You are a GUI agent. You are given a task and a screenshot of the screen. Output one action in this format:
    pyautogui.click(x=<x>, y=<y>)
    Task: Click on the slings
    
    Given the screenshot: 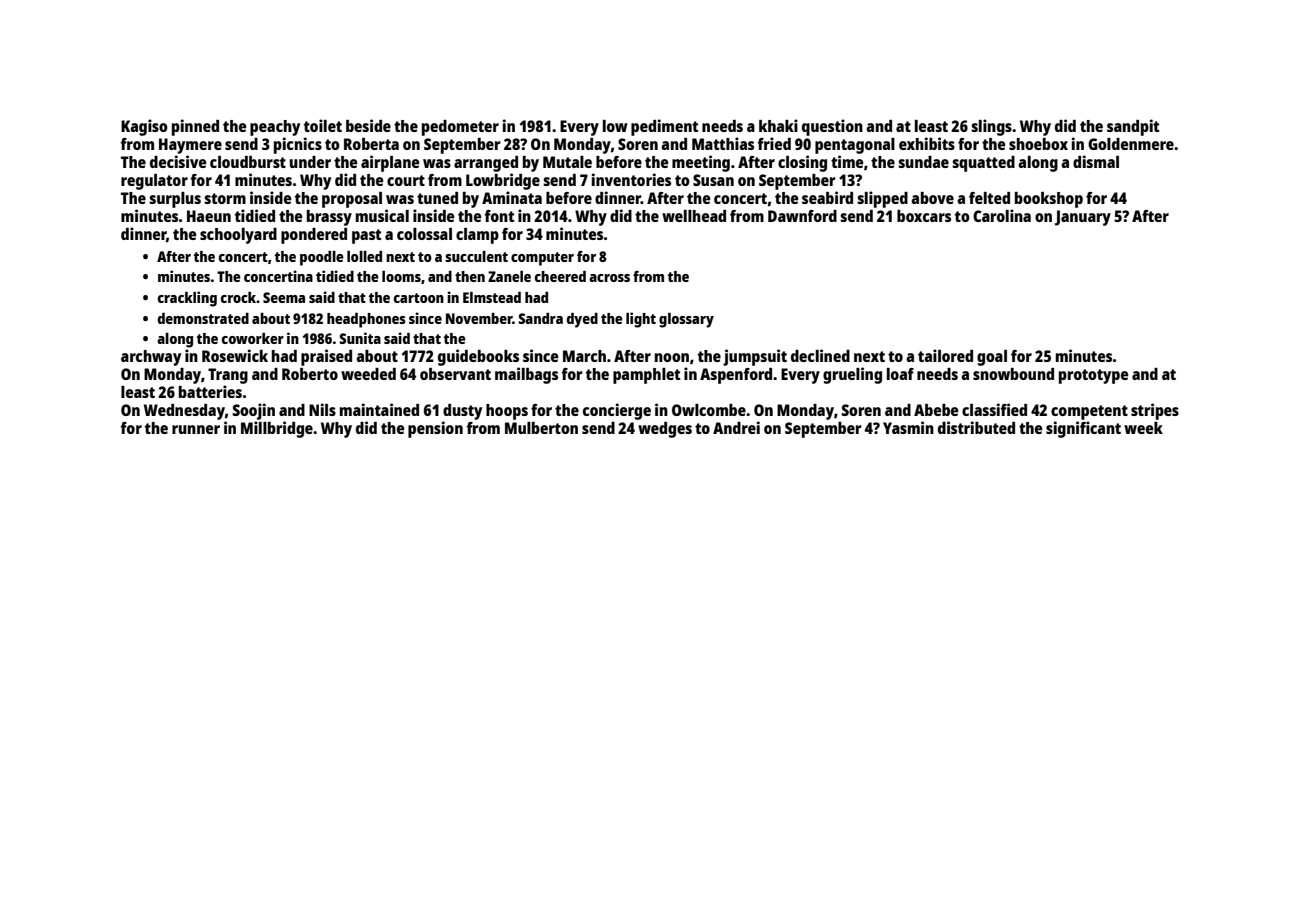 What is the action you would take?
    pyautogui.click(x=991, y=127)
